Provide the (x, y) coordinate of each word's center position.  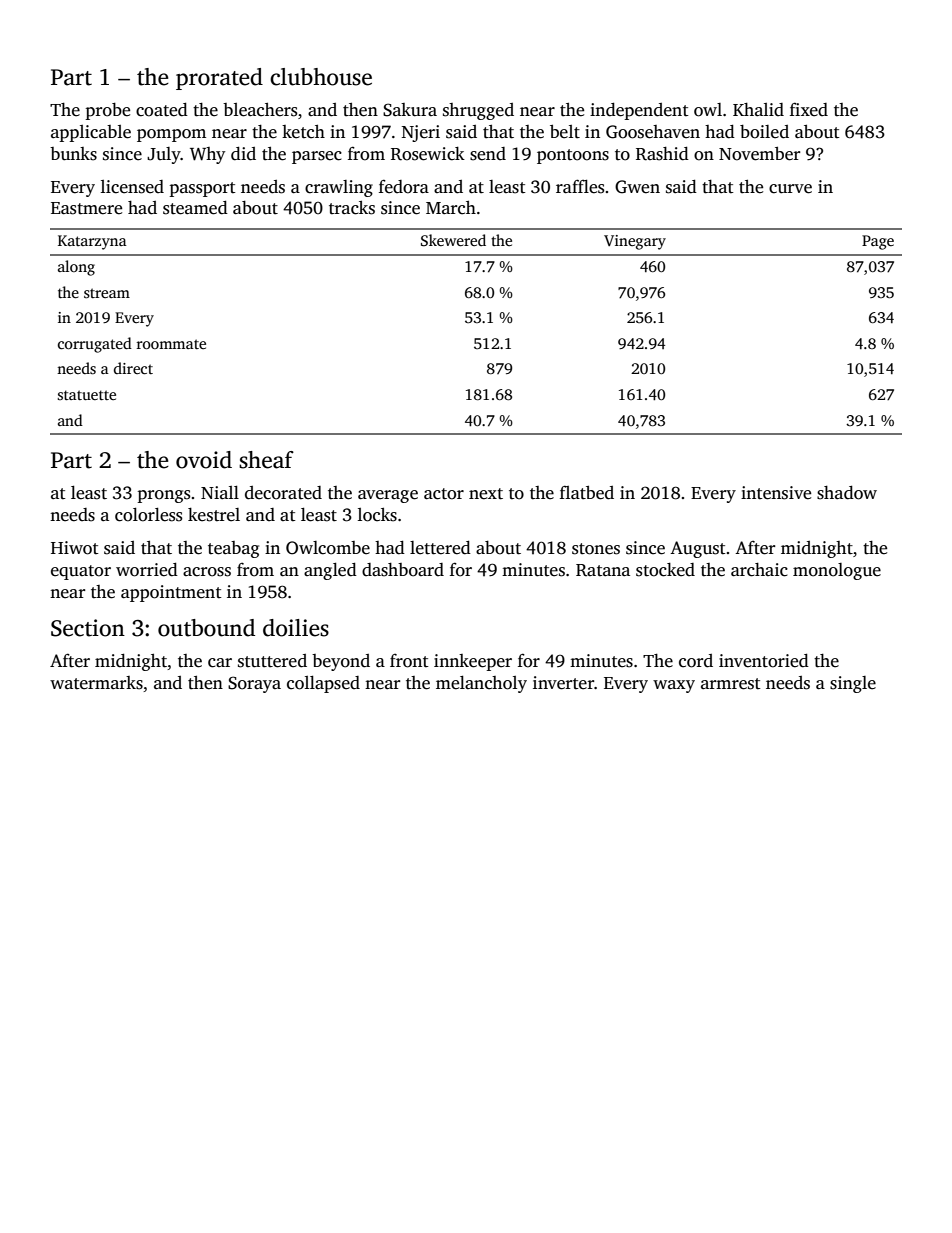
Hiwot (75, 548)
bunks (73, 154)
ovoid (204, 460)
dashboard (403, 570)
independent (639, 111)
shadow (847, 493)
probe (107, 111)
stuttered (272, 661)
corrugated (95, 345)
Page (878, 242)
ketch (303, 132)
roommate (171, 344)
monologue (837, 571)
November (759, 154)
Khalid (758, 109)
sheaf (266, 460)
